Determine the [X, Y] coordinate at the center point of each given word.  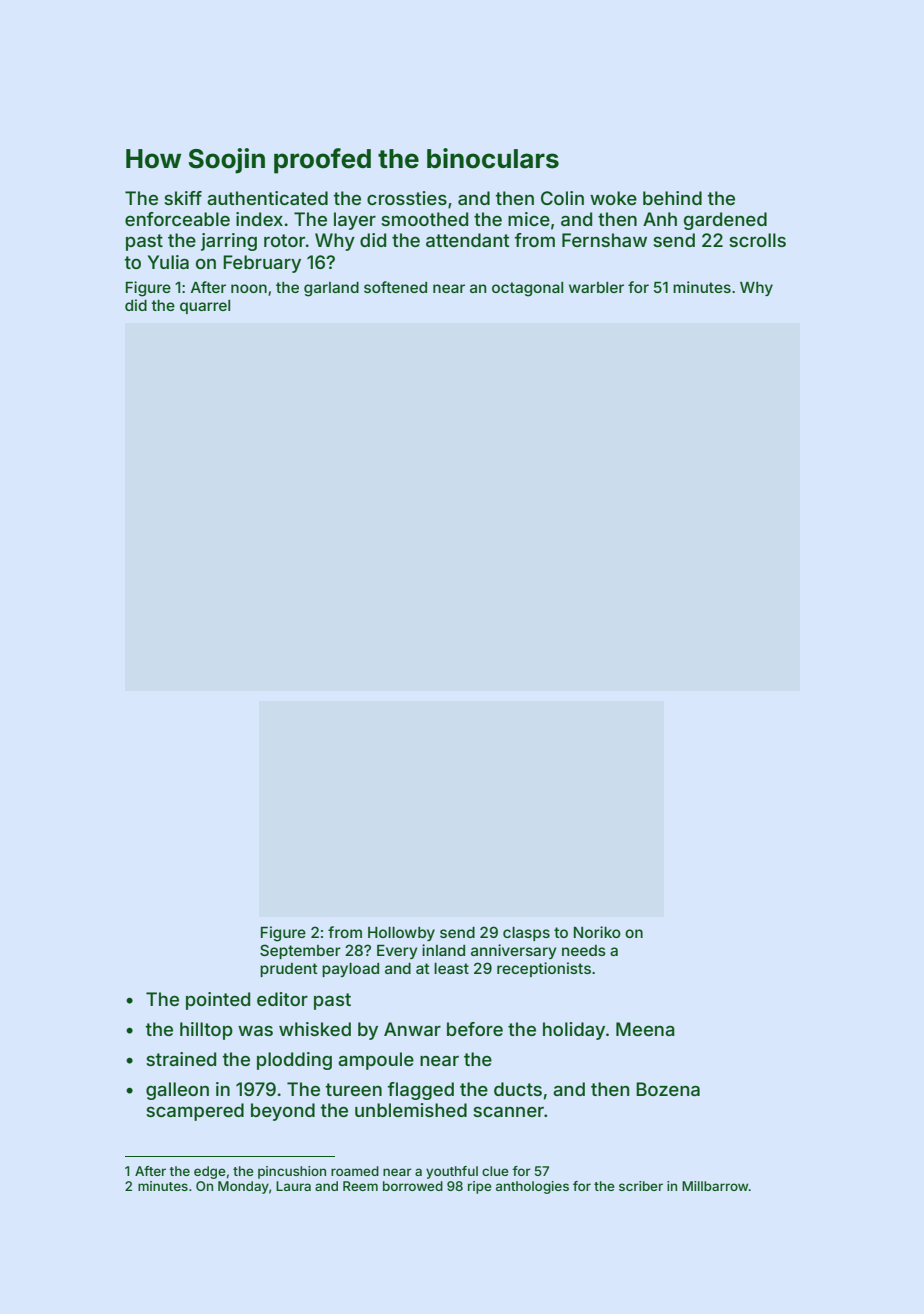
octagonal [527, 289]
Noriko [597, 932]
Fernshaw [604, 240]
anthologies [532, 1187]
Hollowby [401, 934]
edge [210, 1172]
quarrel [205, 307]
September [300, 951]
